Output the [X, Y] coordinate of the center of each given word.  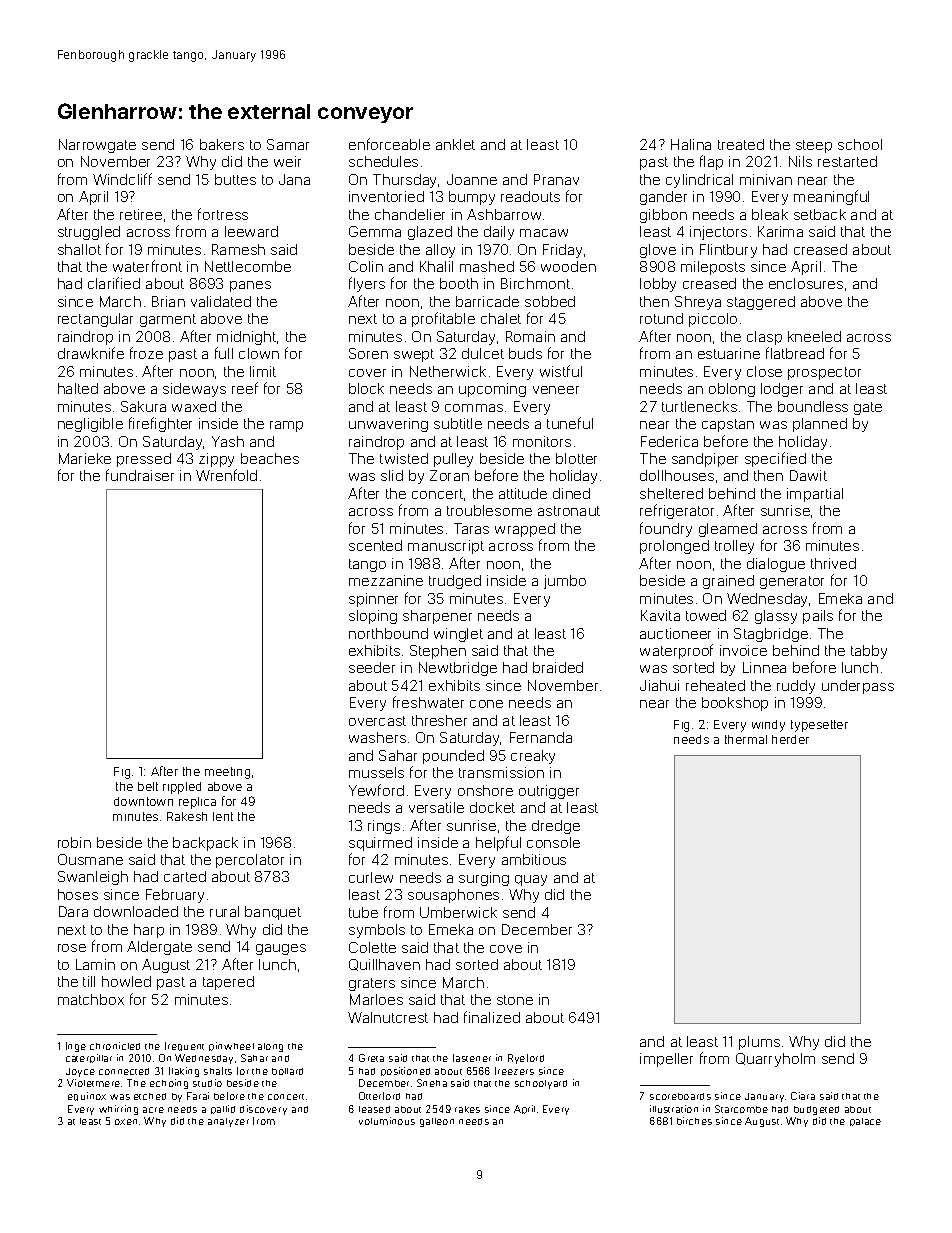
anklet [455, 144]
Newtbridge [458, 669]
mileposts [713, 268]
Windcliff [122, 179]
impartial [815, 495]
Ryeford [526, 1059]
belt [148, 786]
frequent [184, 1046]
